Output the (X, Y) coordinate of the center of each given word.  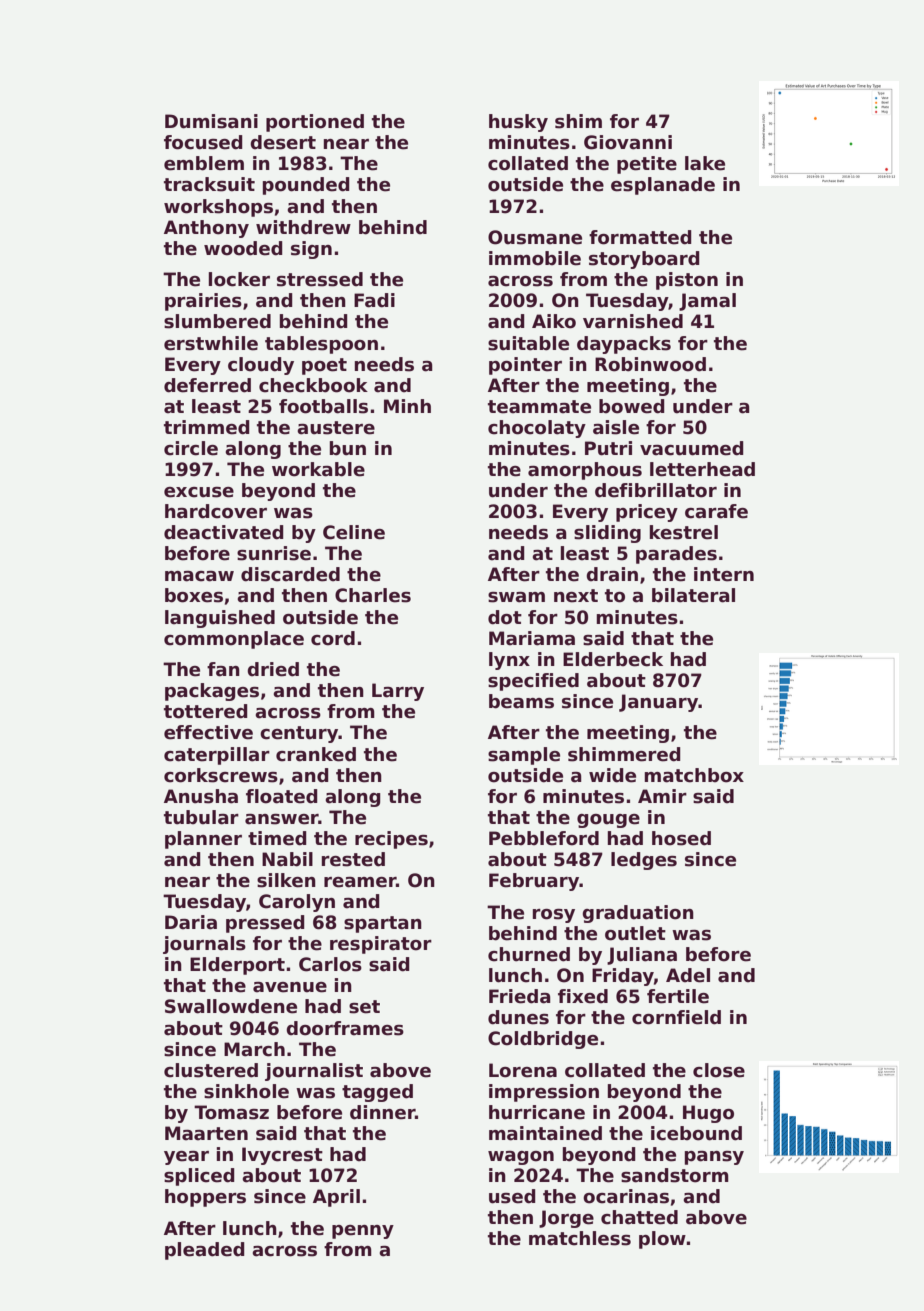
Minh (407, 406)
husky (518, 123)
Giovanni (628, 142)
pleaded (205, 1251)
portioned (315, 123)
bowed (632, 406)
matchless (580, 1238)
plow (662, 1240)
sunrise (274, 553)
